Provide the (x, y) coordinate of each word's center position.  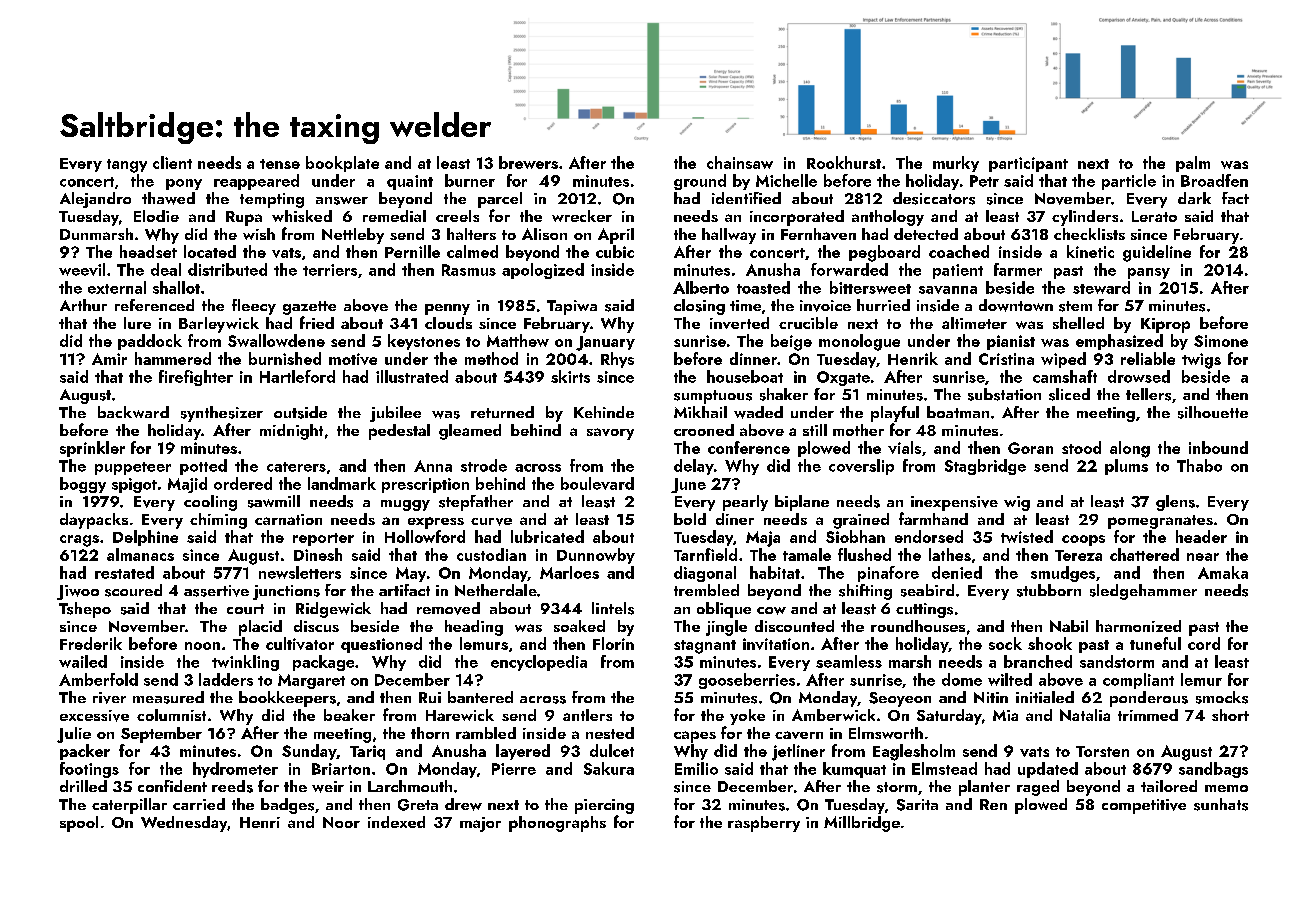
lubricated (547, 536)
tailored (1169, 786)
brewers (528, 162)
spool (79, 824)
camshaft (1065, 376)
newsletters (300, 572)
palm (1193, 164)
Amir (109, 359)
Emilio (696, 768)
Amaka (1223, 572)
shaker (784, 394)
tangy (127, 166)
